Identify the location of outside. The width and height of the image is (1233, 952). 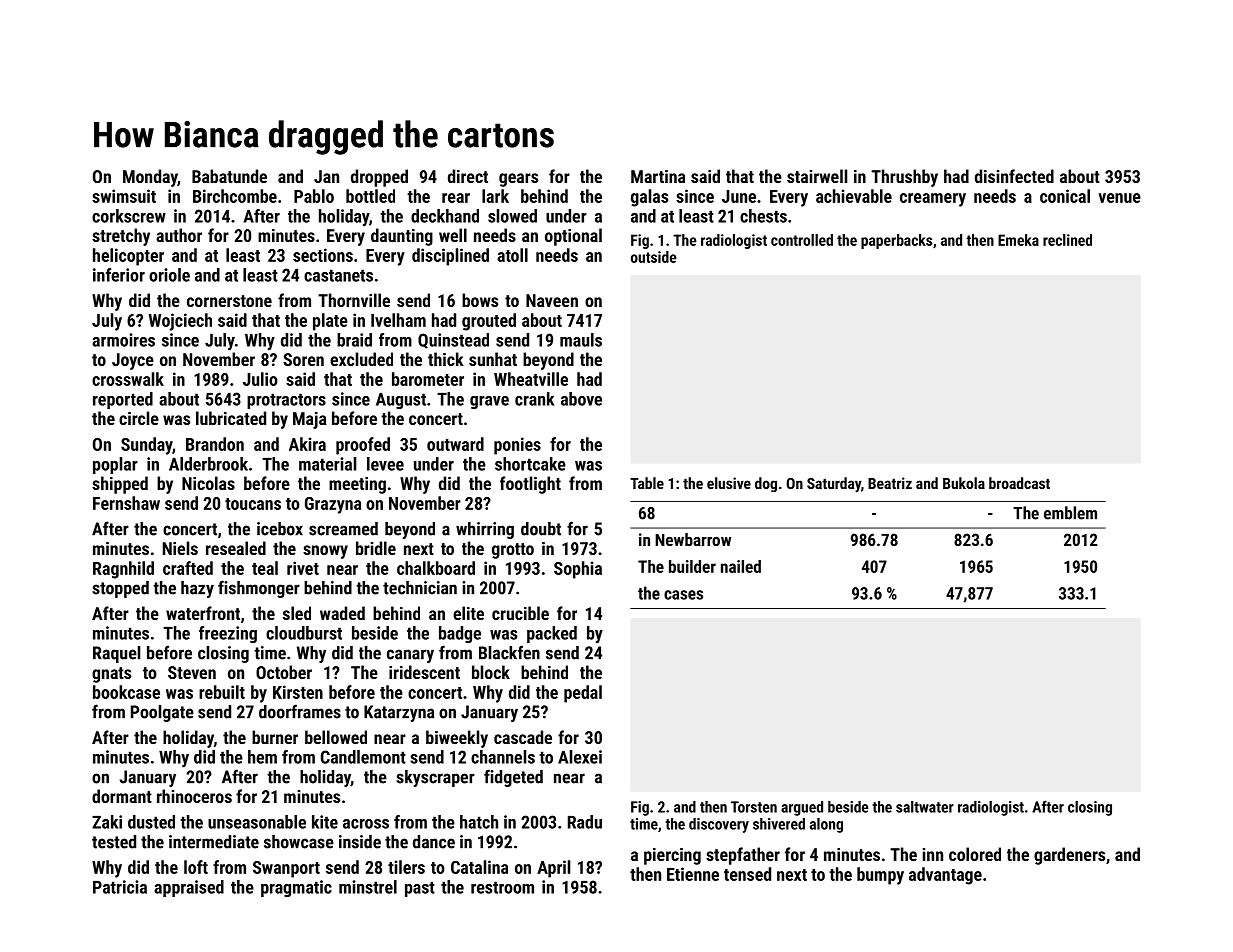
(654, 257).
